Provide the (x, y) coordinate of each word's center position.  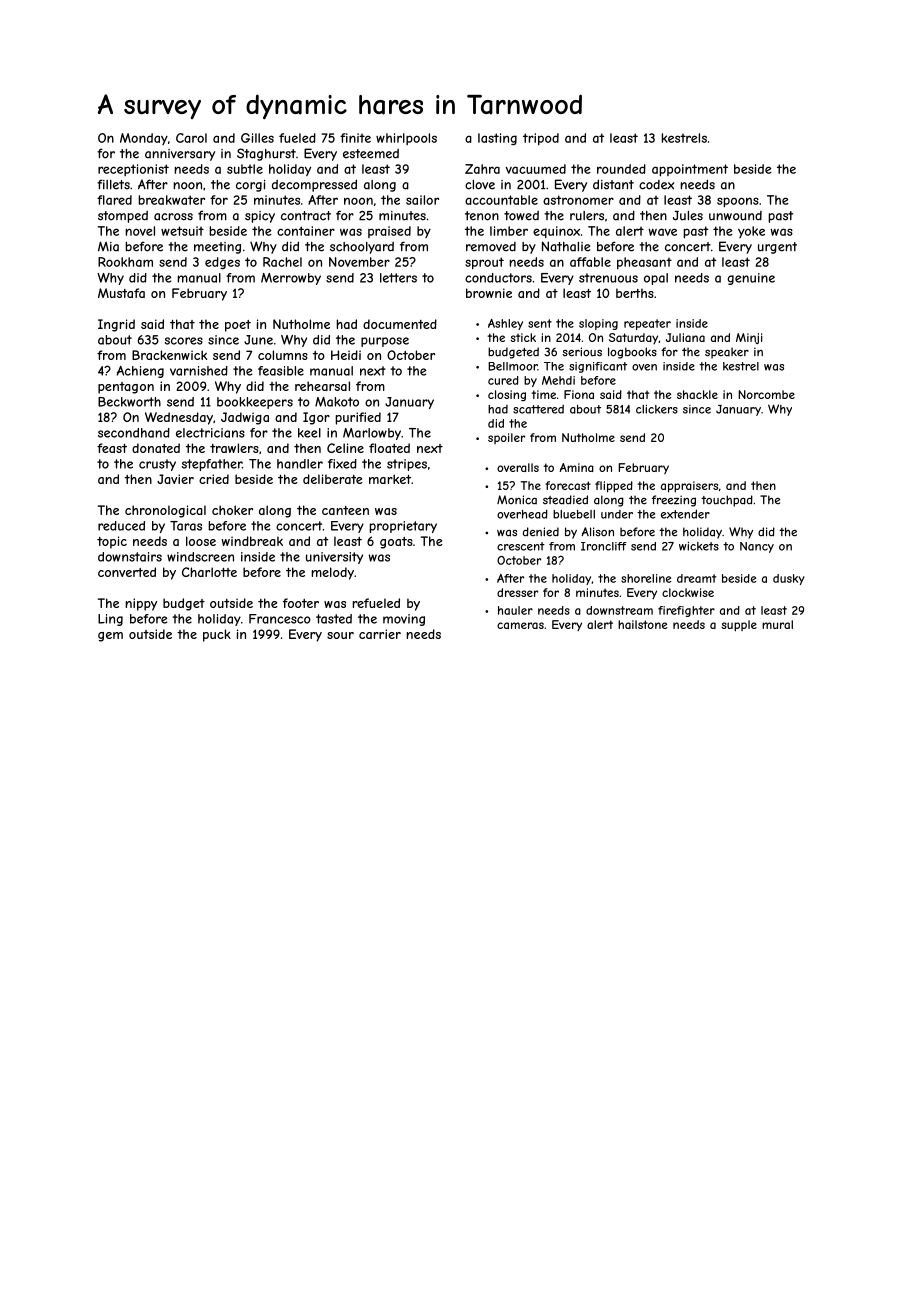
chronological (165, 511)
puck (217, 635)
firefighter (686, 611)
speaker (727, 353)
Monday (144, 139)
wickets (699, 546)
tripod (541, 139)
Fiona (579, 394)
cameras (520, 625)
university (334, 558)
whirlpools (406, 139)
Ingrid (116, 325)
